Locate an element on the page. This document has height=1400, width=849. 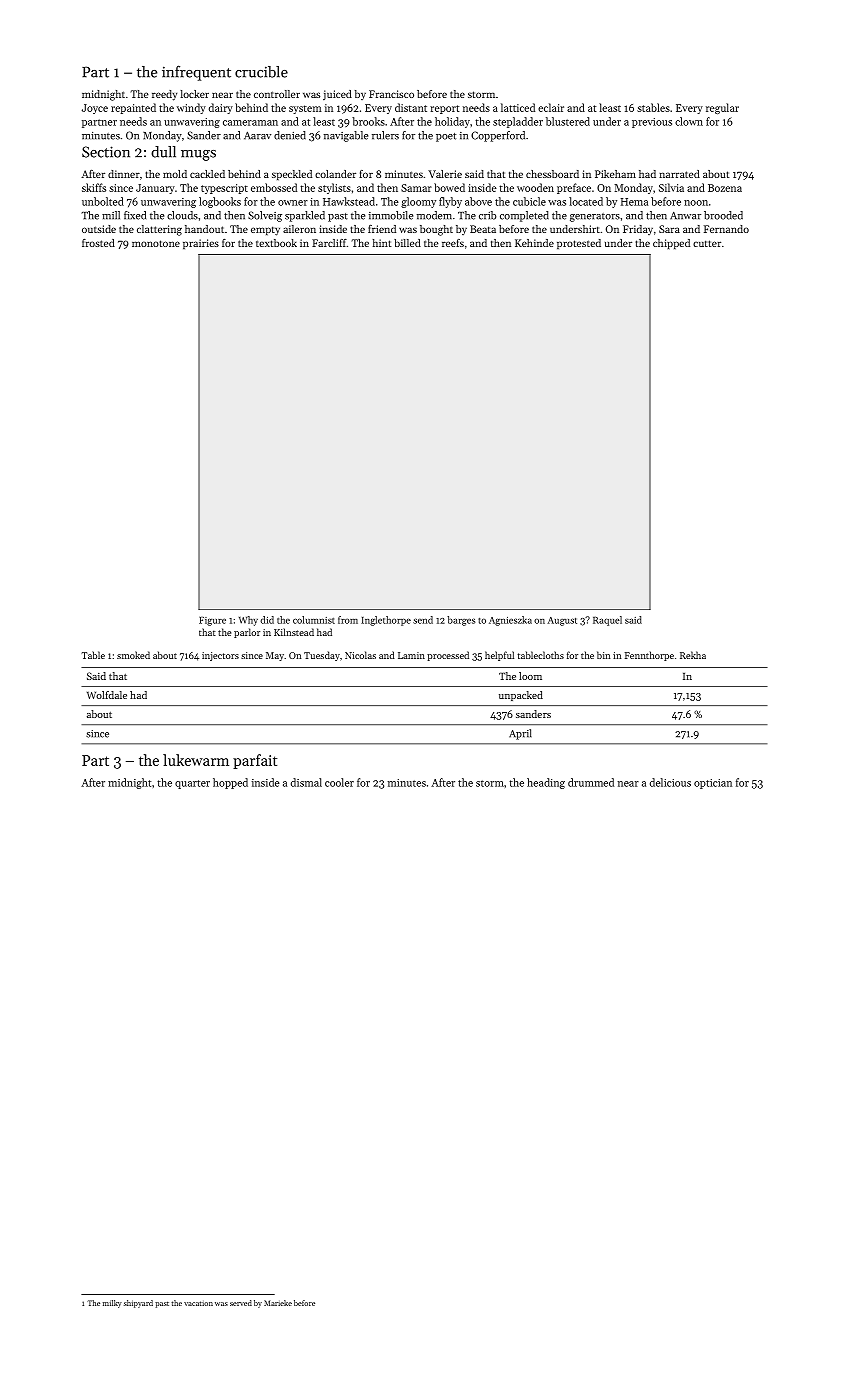
optician is located at coordinates (713, 784).
